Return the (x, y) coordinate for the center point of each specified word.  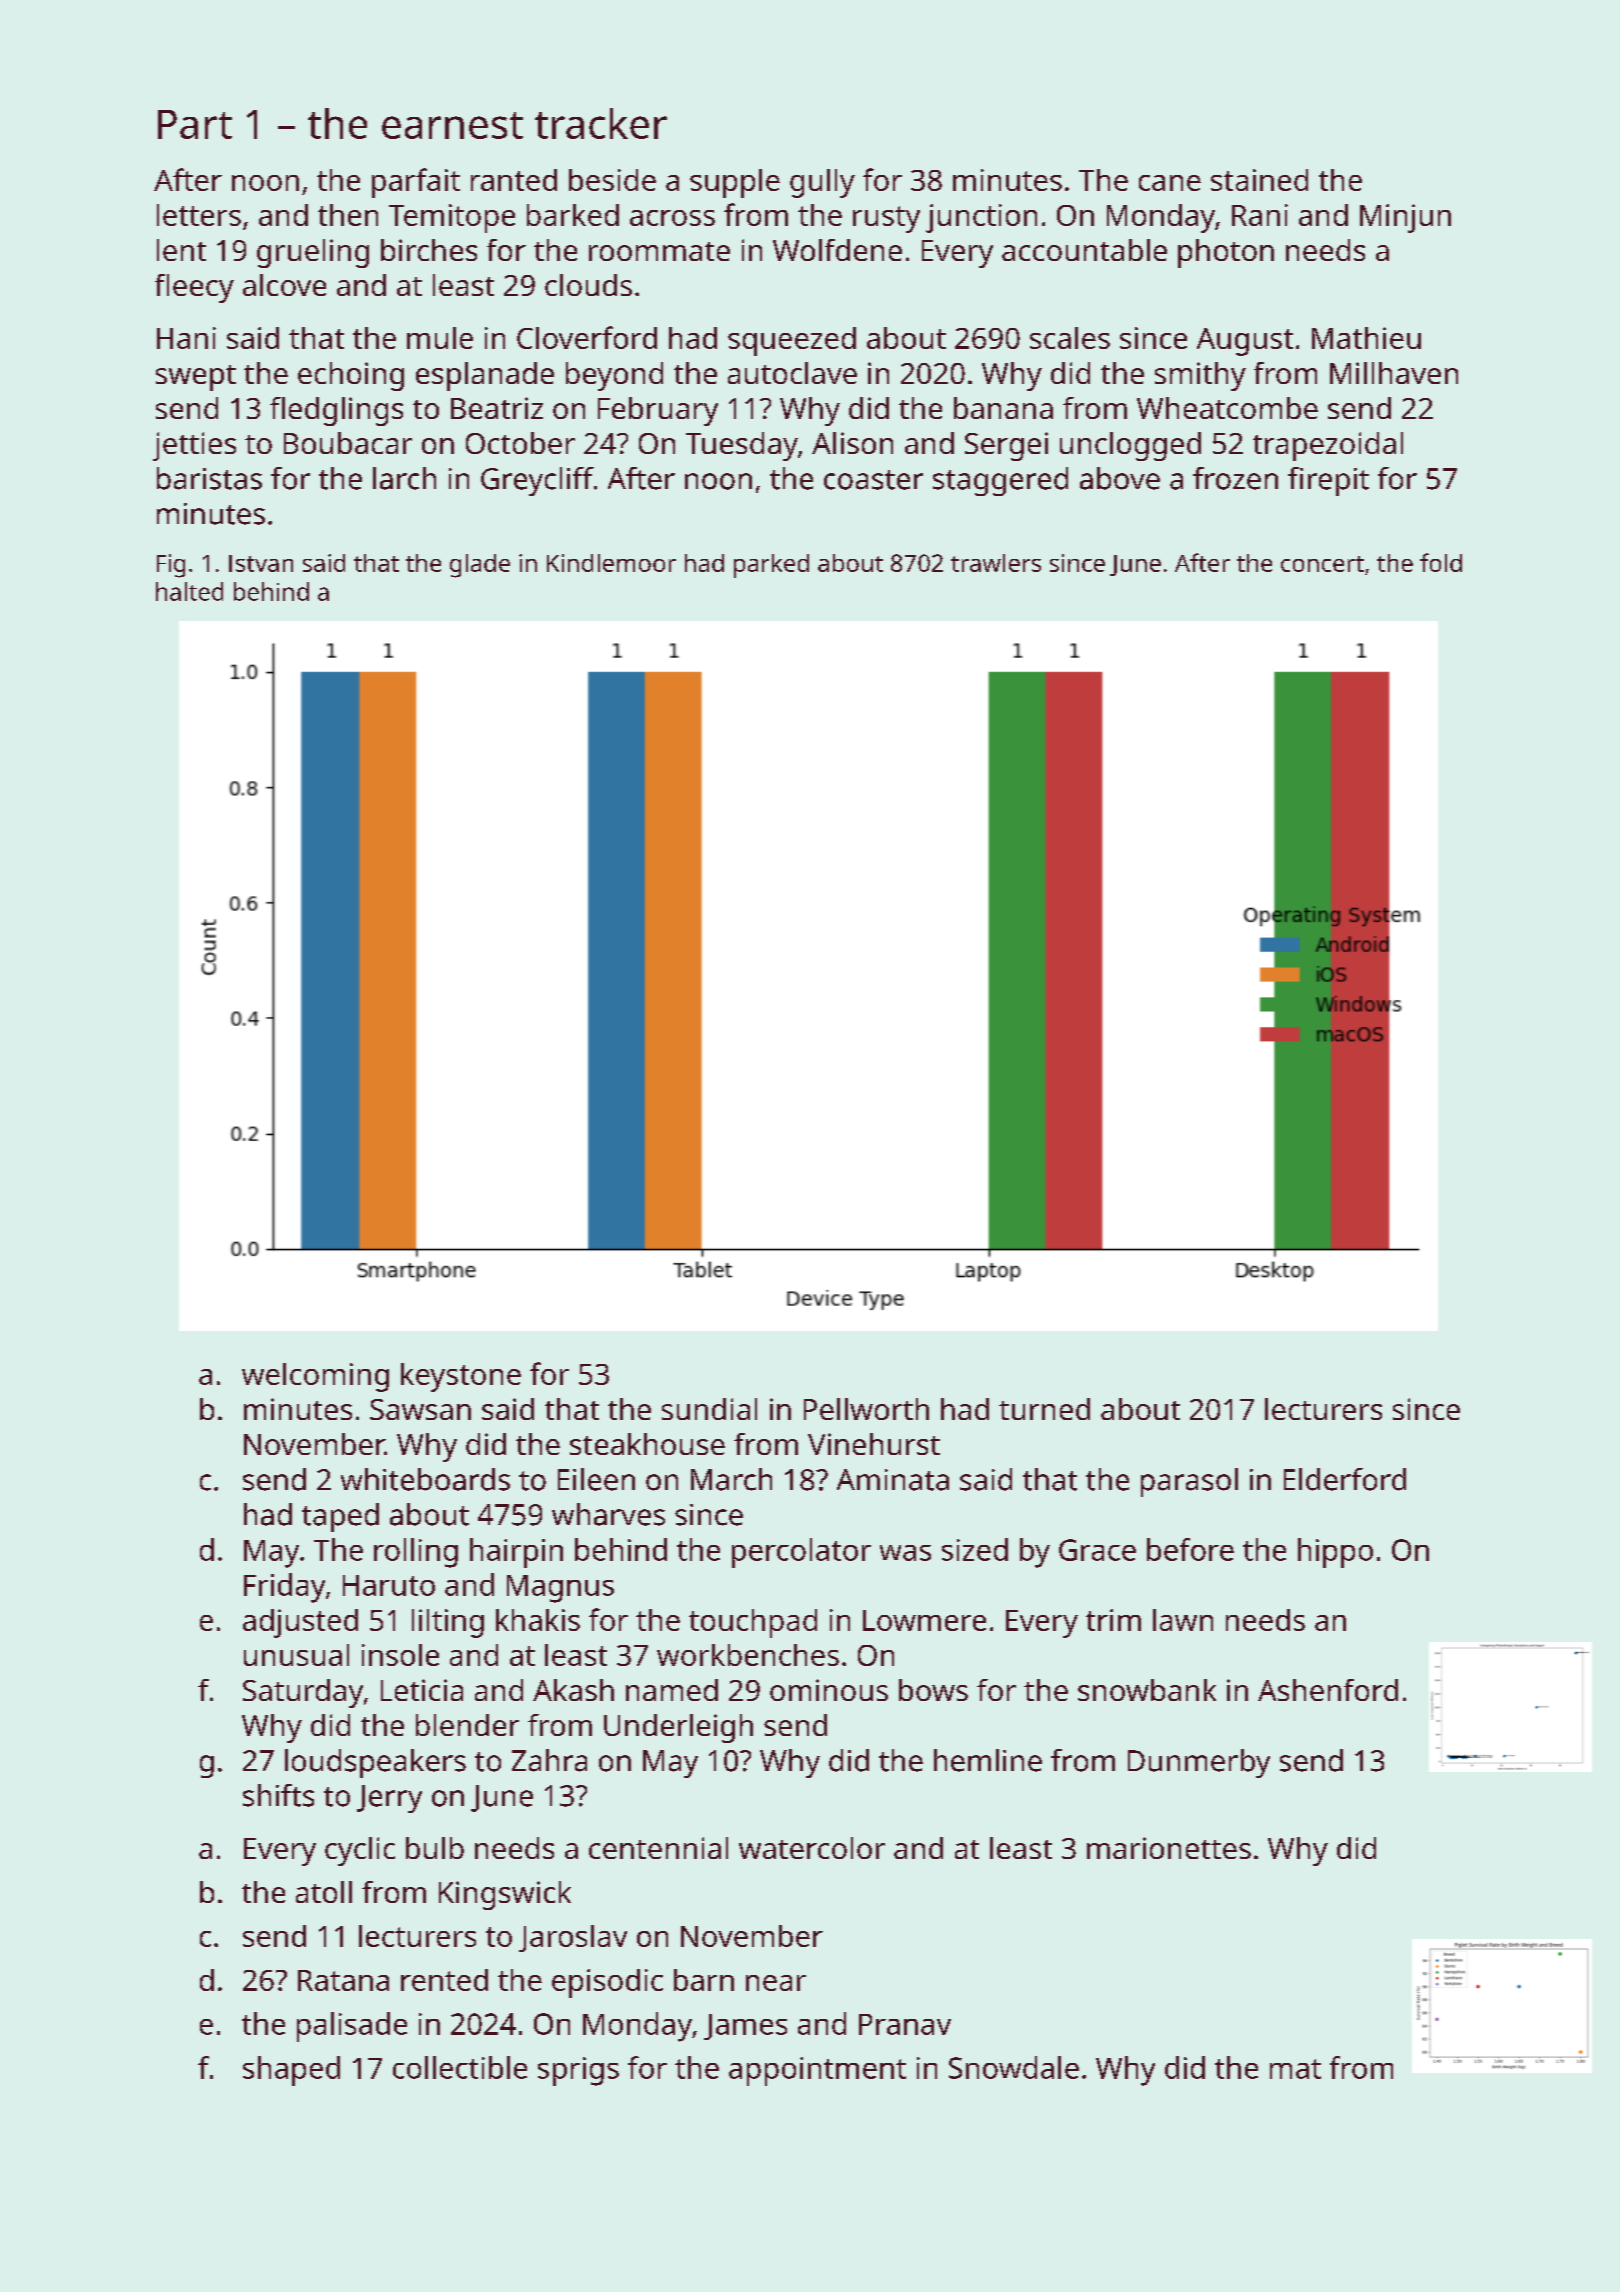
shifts (278, 1795)
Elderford (1345, 1479)
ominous (829, 1690)
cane (1170, 183)
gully (822, 183)
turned (1044, 1409)
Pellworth (866, 1409)
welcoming (315, 1377)
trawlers (996, 563)
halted (189, 591)
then (348, 215)
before (1190, 1549)
